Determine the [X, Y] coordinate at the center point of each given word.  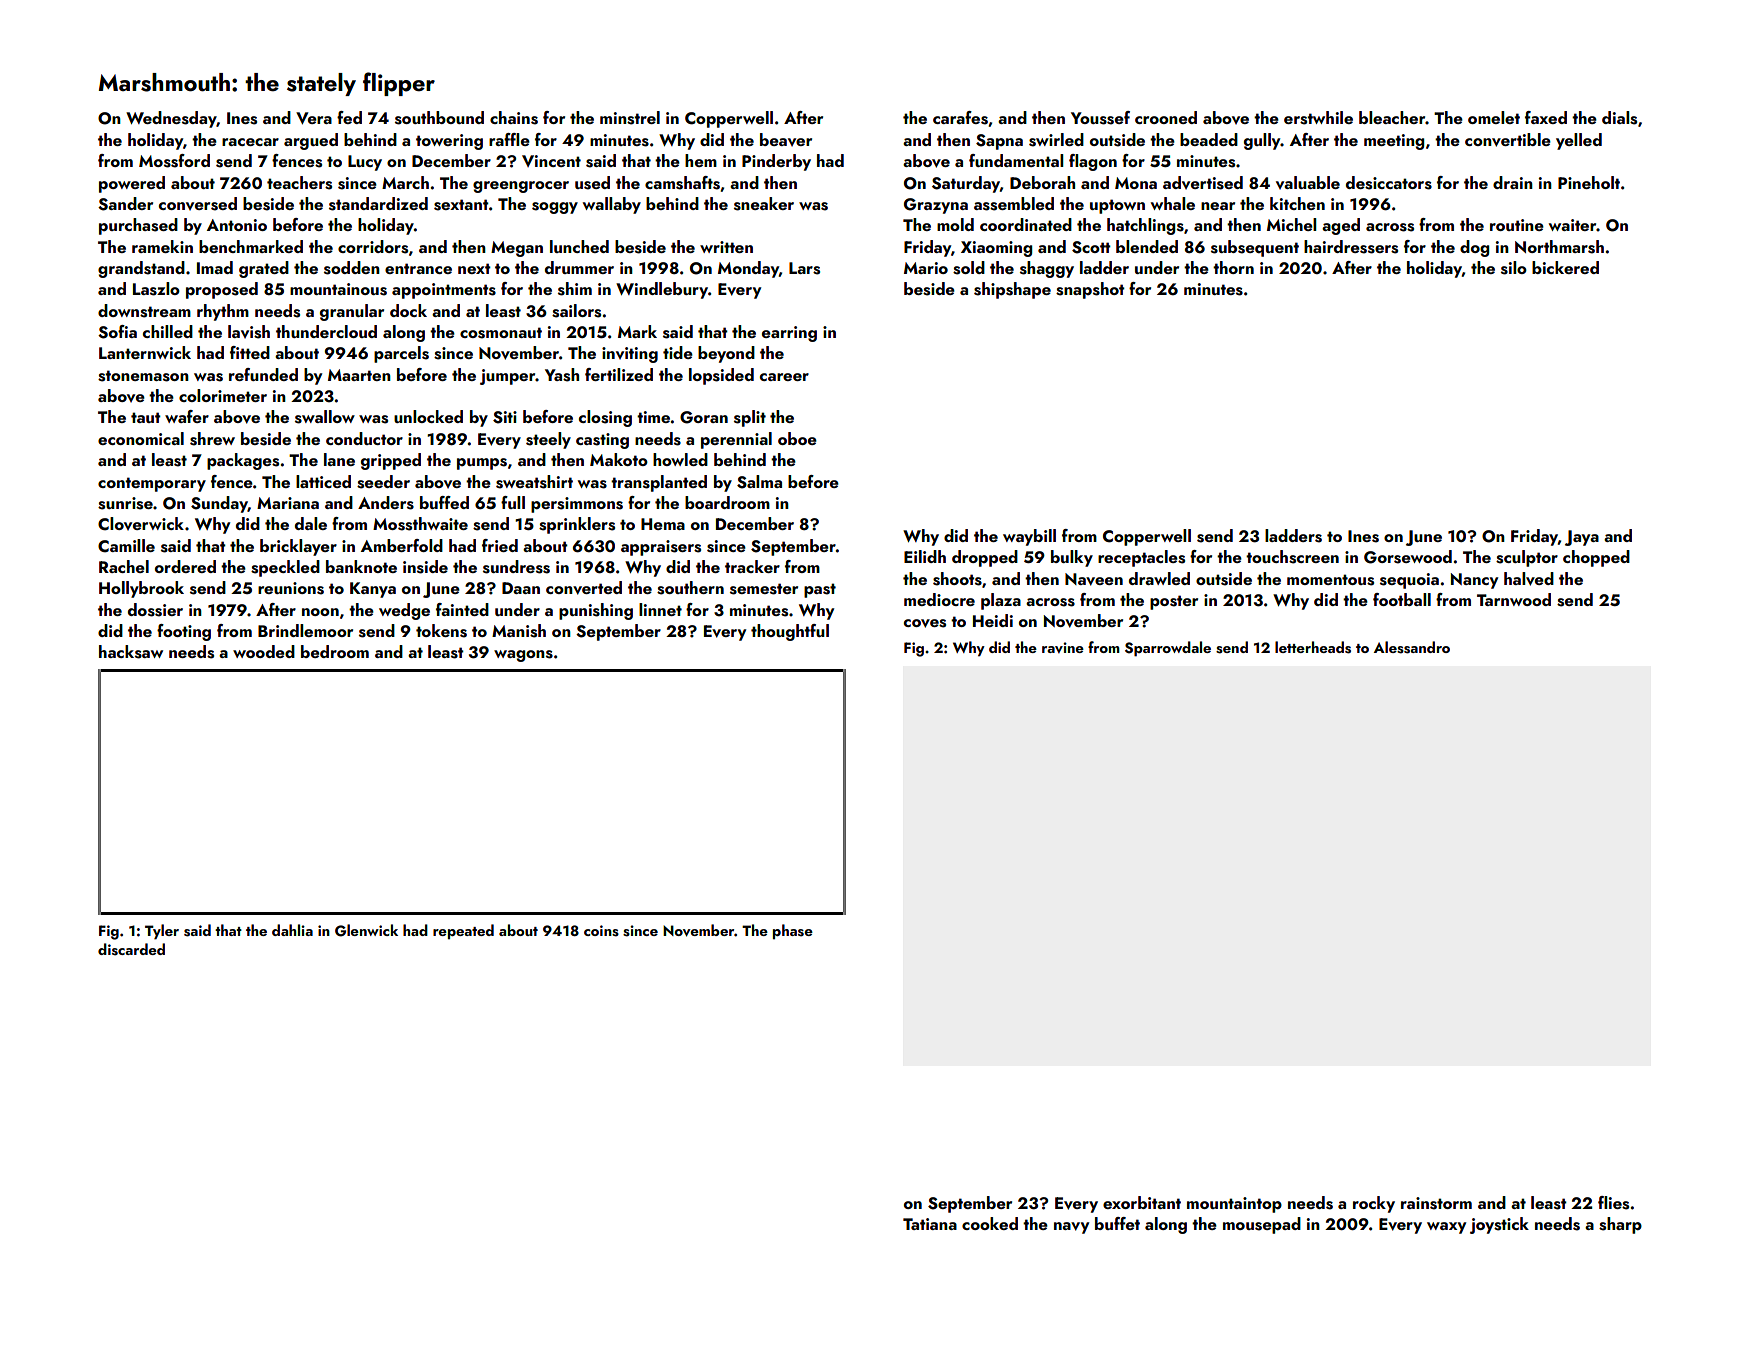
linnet [660, 609]
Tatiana [930, 1224]
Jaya [1582, 538]
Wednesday [171, 119]
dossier [155, 610]
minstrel [630, 118]
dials [1619, 118]
